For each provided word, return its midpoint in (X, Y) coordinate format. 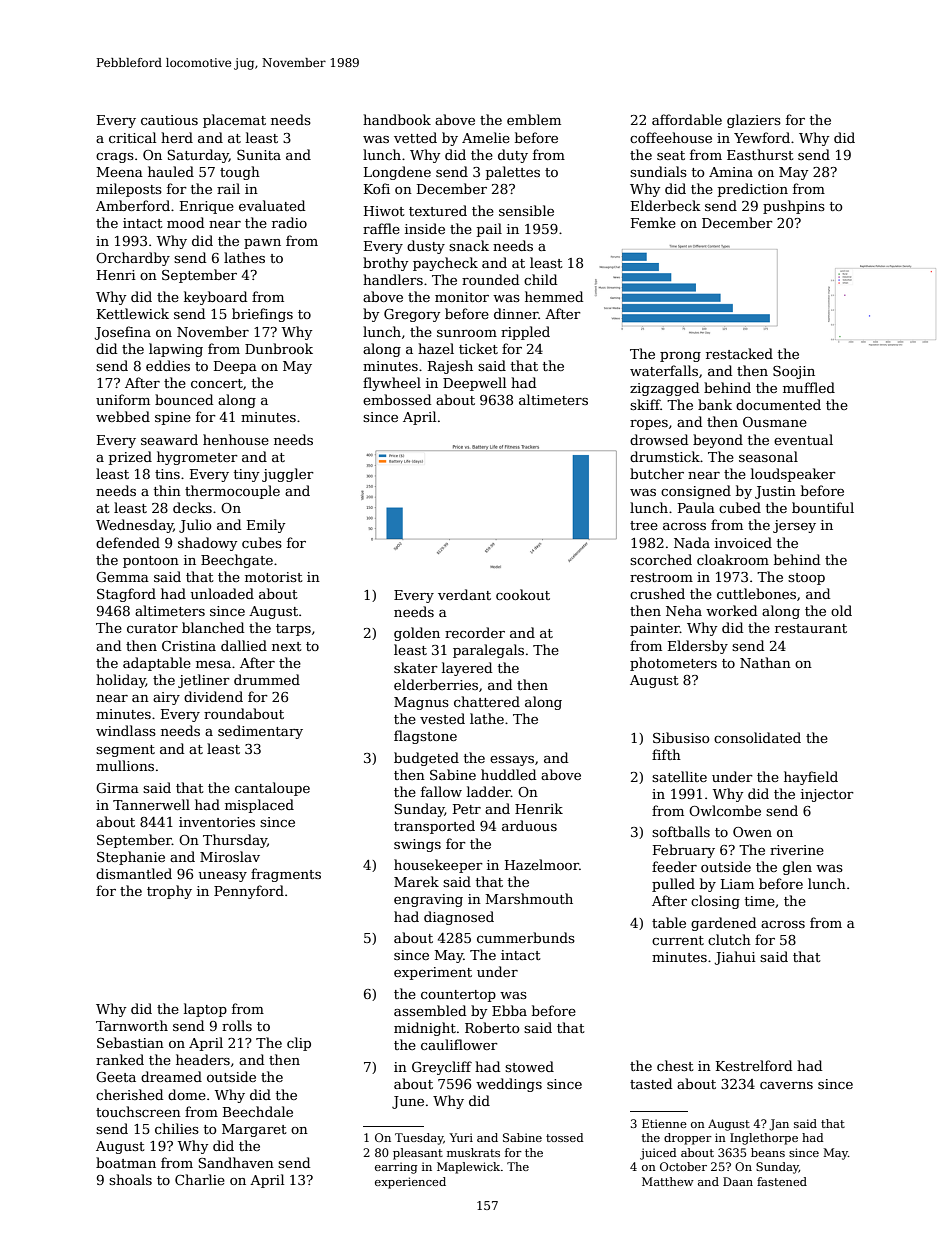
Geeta (116, 1077)
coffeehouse (671, 137)
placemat (234, 121)
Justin (775, 492)
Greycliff (442, 1068)
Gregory (412, 315)
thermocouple (232, 492)
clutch (729, 939)
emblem (534, 119)
